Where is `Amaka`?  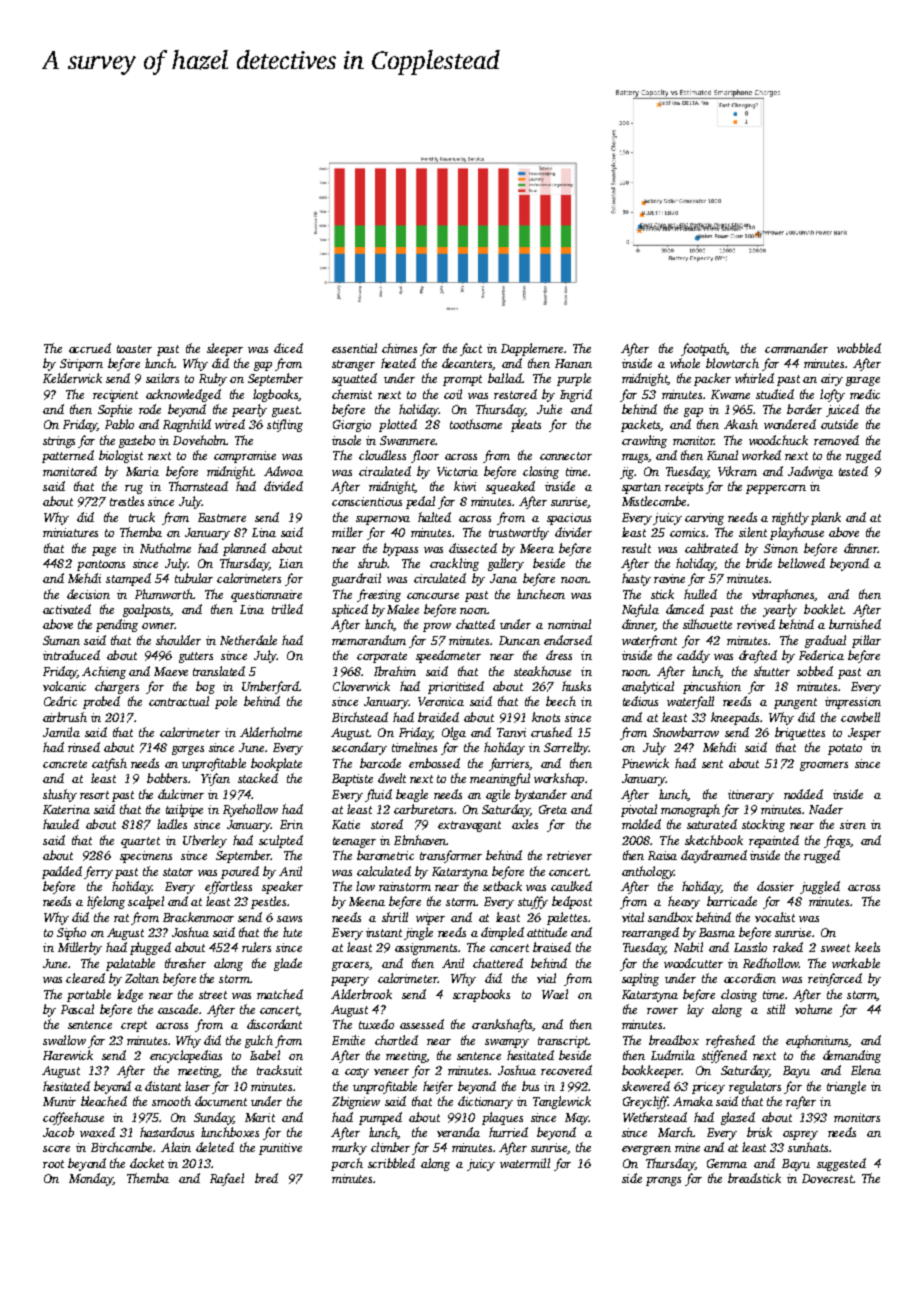 Amaka is located at coordinates (693, 1101).
